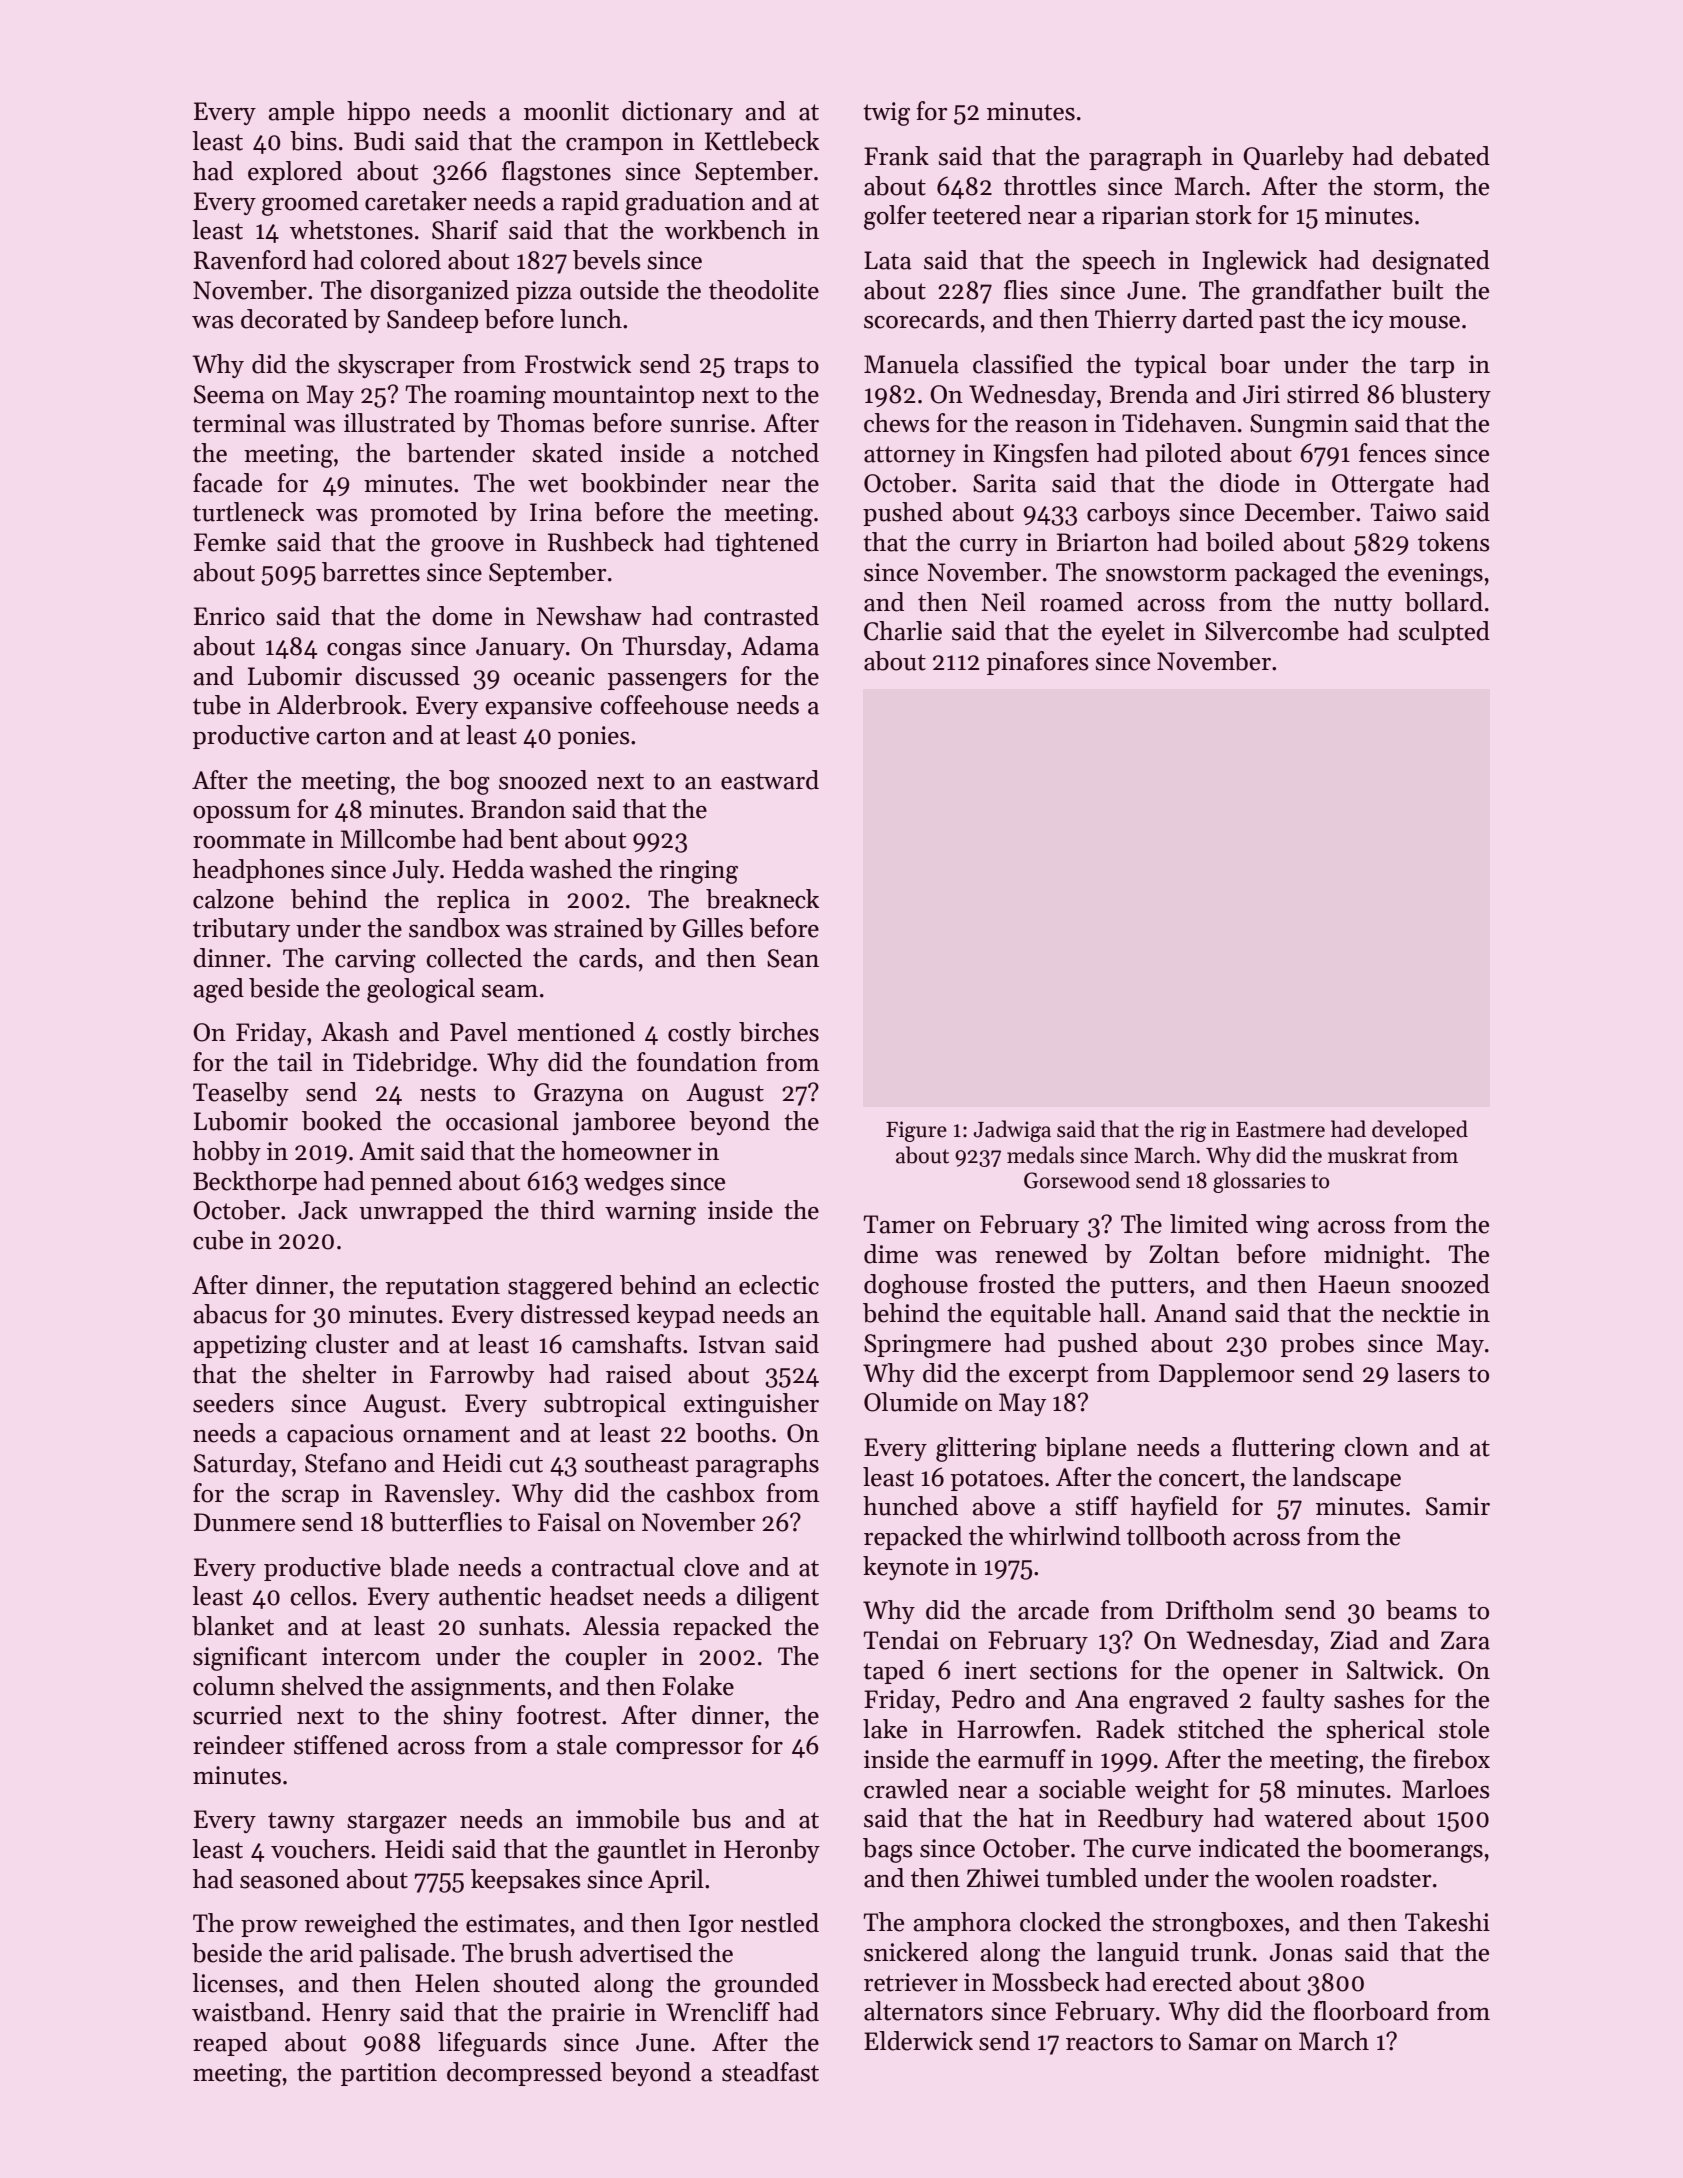  Describe the element at coordinates (582, 1745) in the screenshot. I see `stale` at that location.
